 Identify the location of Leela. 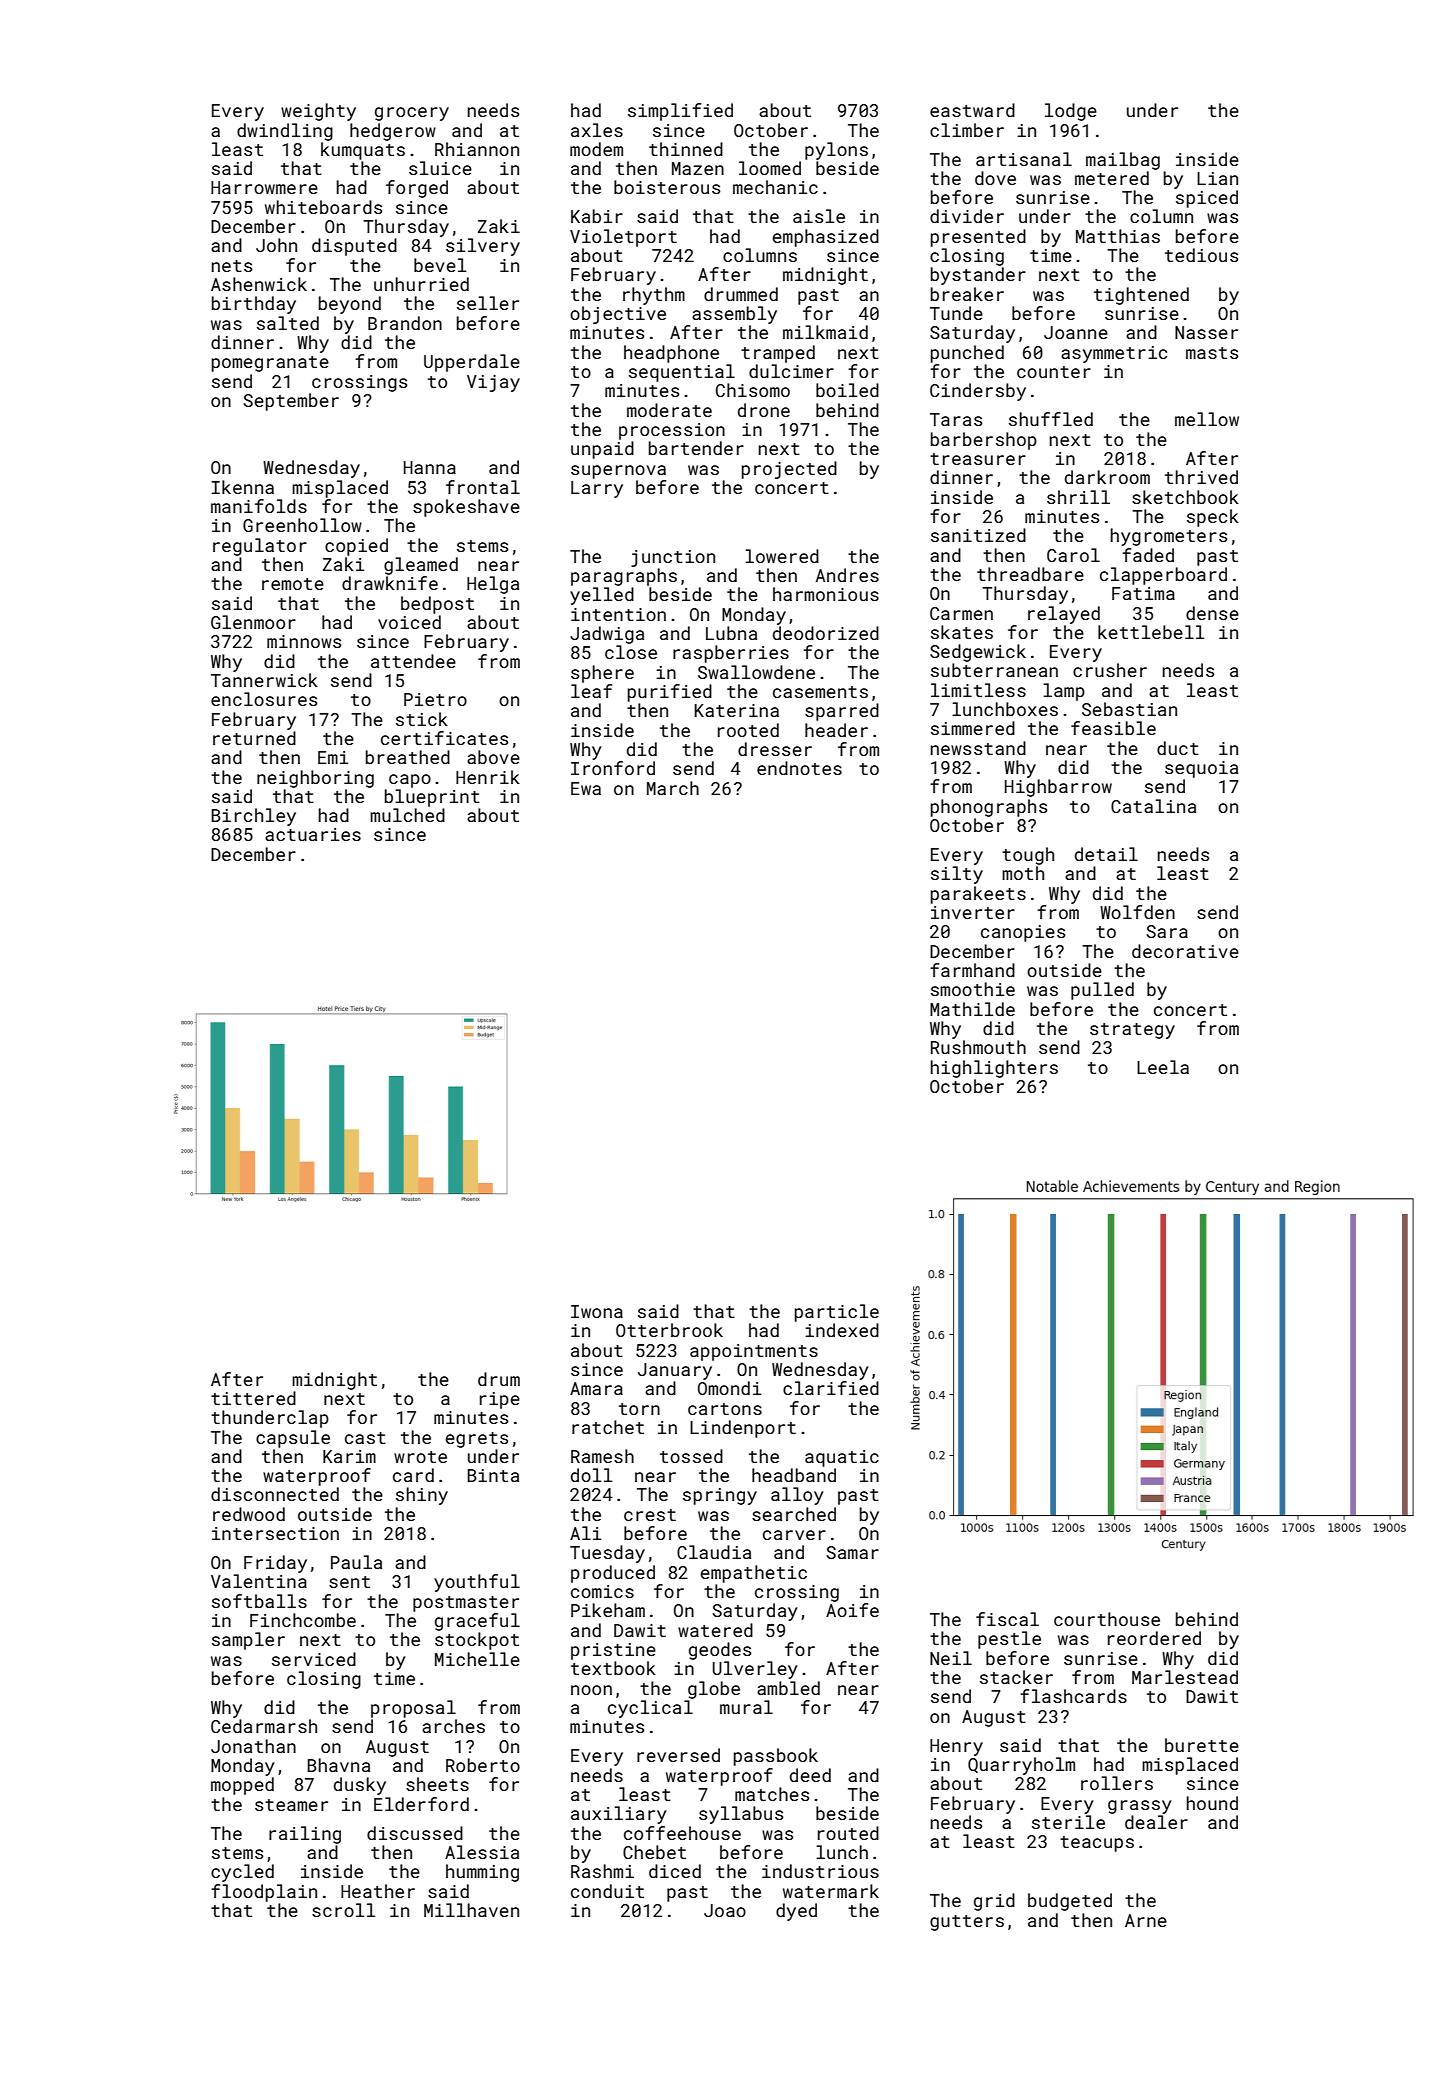
(1163, 1067).
